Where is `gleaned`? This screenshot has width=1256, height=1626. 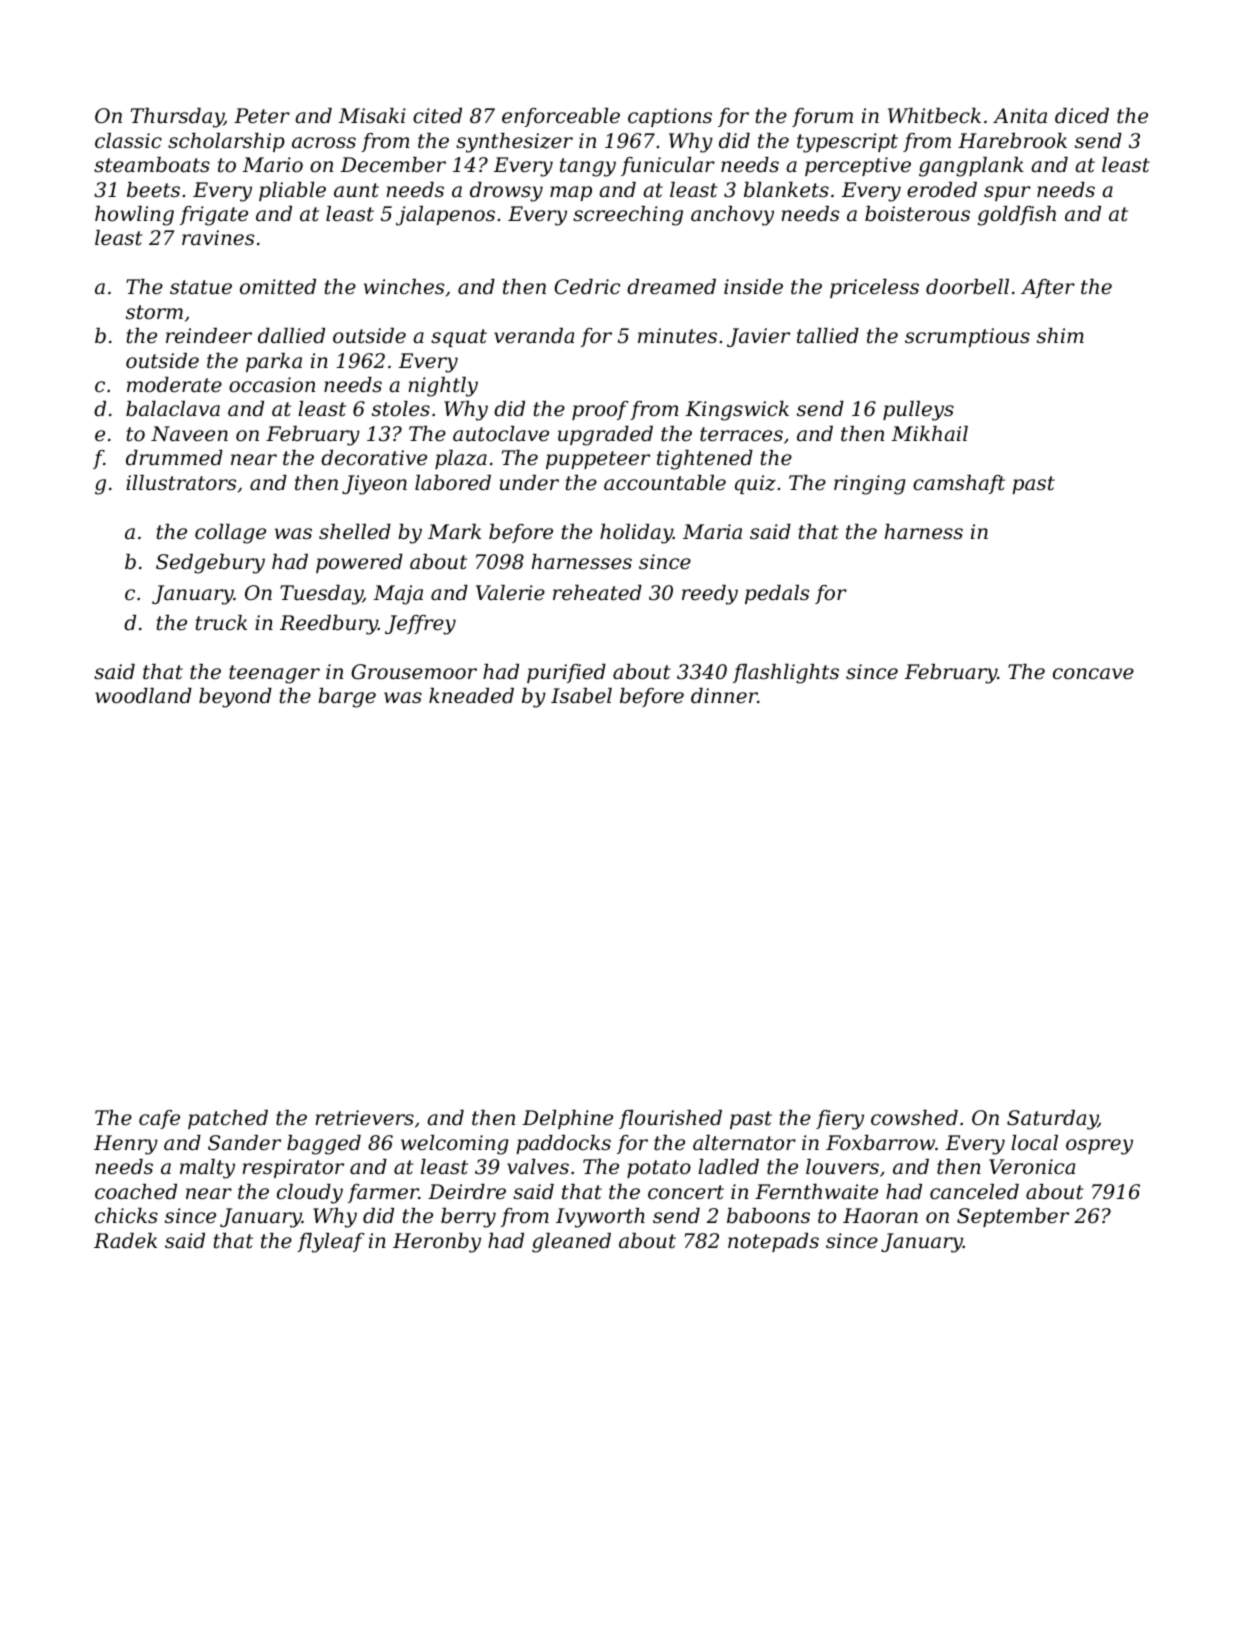
gleaned is located at coordinates (571, 1243).
